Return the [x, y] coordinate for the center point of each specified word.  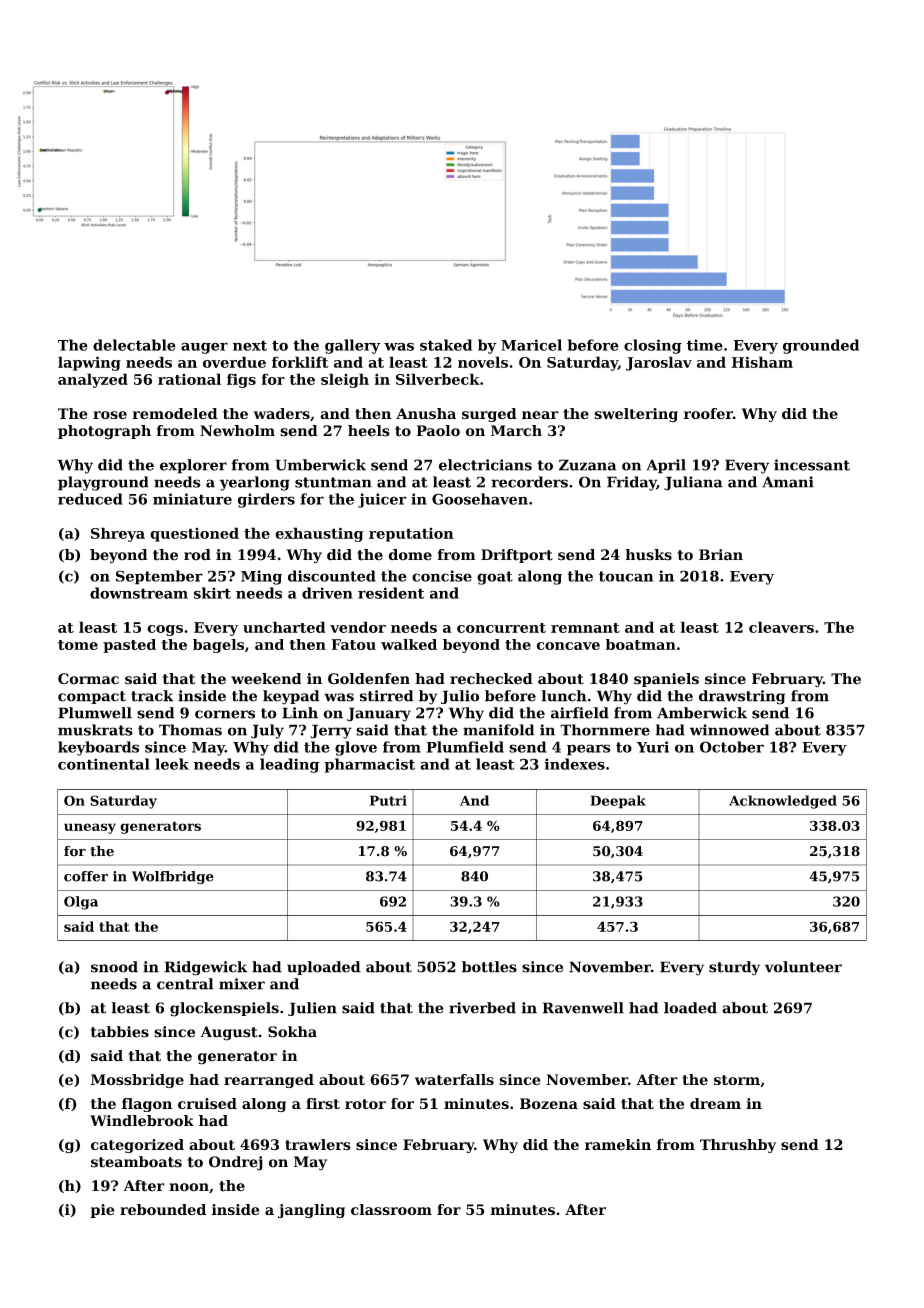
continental [104, 764]
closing [653, 346]
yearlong [255, 483]
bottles [489, 967]
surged [489, 415]
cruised [207, 1104]
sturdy [734, 968]
